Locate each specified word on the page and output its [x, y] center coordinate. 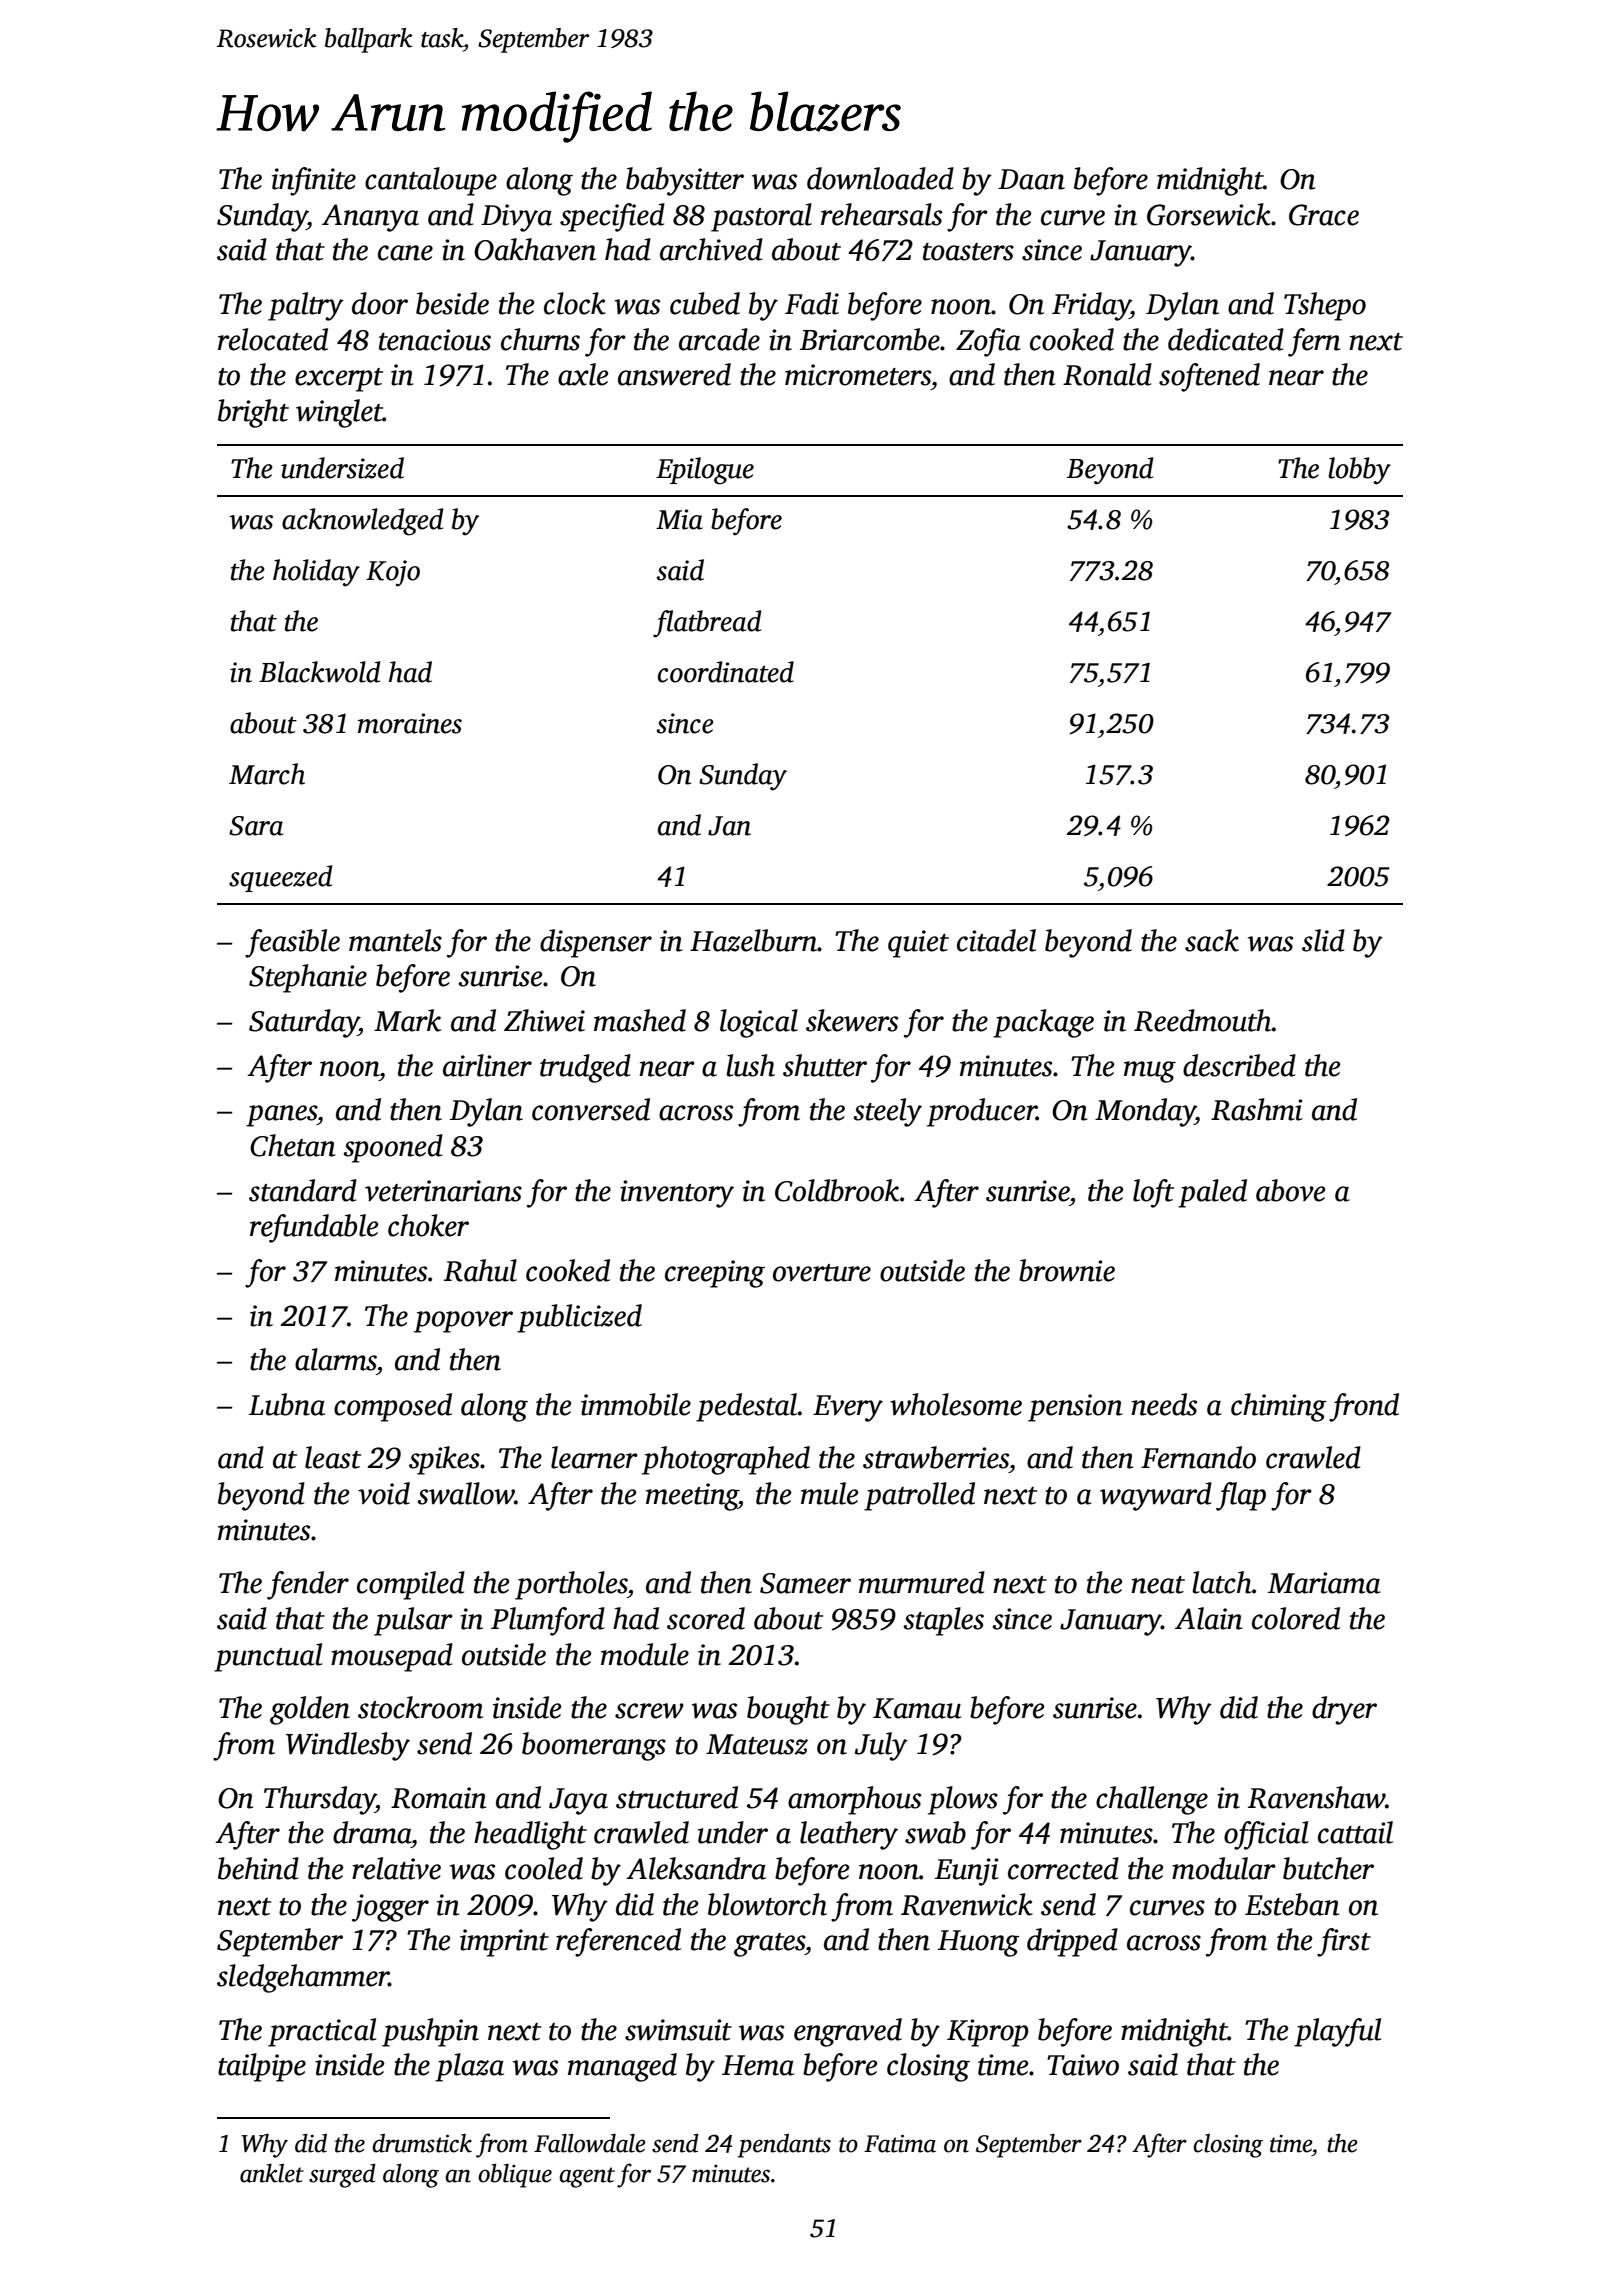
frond [1364, 1407]
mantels [395, 940]
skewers [852, 1020]
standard [303, 1190]
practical [322, 2032]
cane [405, 253]
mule [830, 1493]
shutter [825, 1065]
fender [308, 1585]
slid [1323, 940]
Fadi [812, 303]
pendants [784, 2146]
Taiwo [1083, 2065]
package [1043, 1023]
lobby [1359, 471]
